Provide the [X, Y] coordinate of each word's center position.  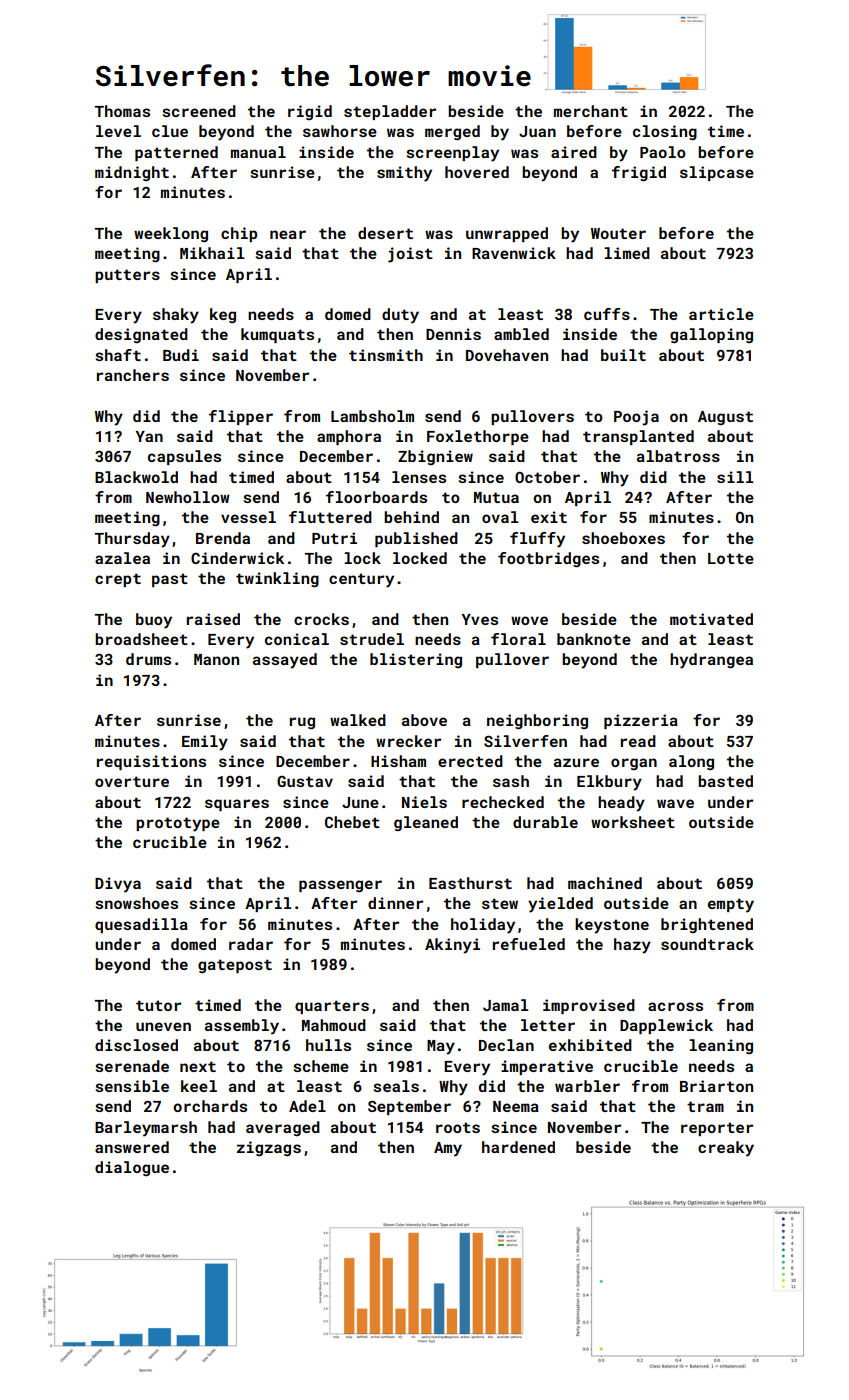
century [361, 580]
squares [237, 805]
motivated [711, 619]
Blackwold [136, 477]
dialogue [132, 1168]
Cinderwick [237, 558]
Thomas [122, 111]
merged [452, 132]
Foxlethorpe [478, 437]
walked [358, 720]
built [623, 355]
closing [665, 133]
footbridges [548, 560]
